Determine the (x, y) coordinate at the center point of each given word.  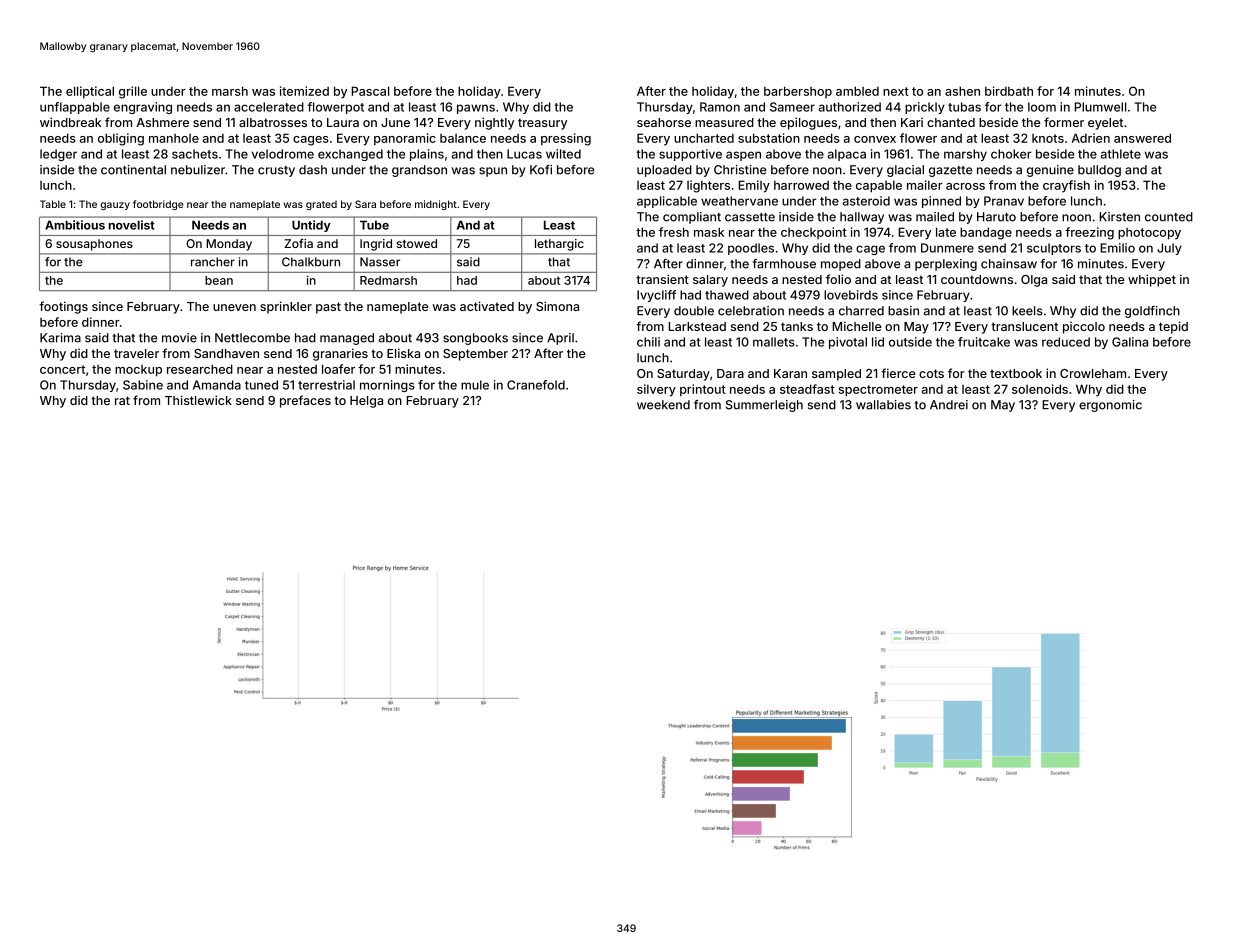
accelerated (269, 107)
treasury (542, 124)
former (1064, 122)
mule (475, 385)
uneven (234, 307)
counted (1169, 217)
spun (493, 172)
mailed (935, 217)
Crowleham (1093, 373)
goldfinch (1152, 312)
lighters (708, 186)
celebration (751, 311)
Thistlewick (198, 400)
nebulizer (198, 170)
